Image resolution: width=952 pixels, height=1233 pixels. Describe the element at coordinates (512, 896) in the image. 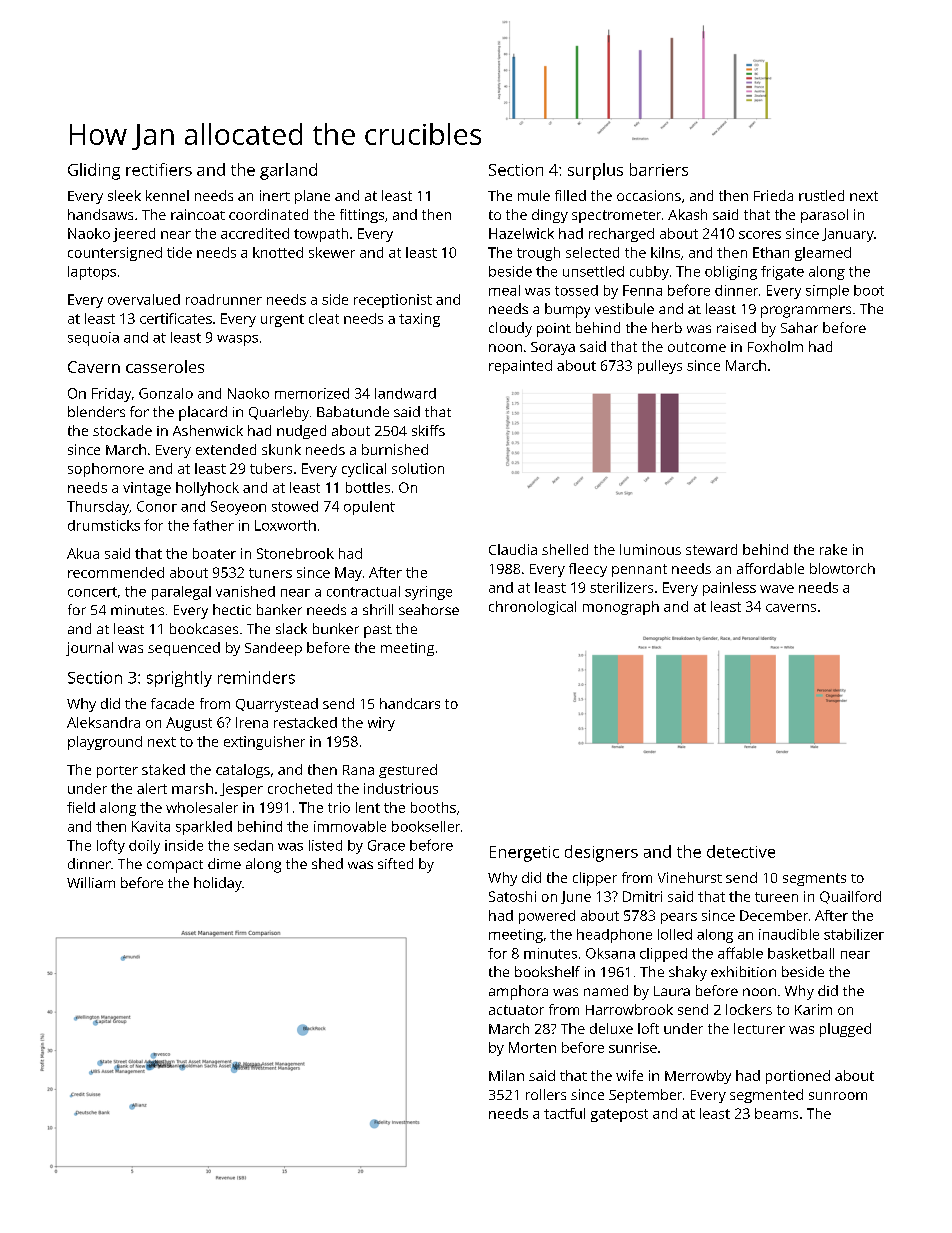

I see `Satoshi` at that location.
